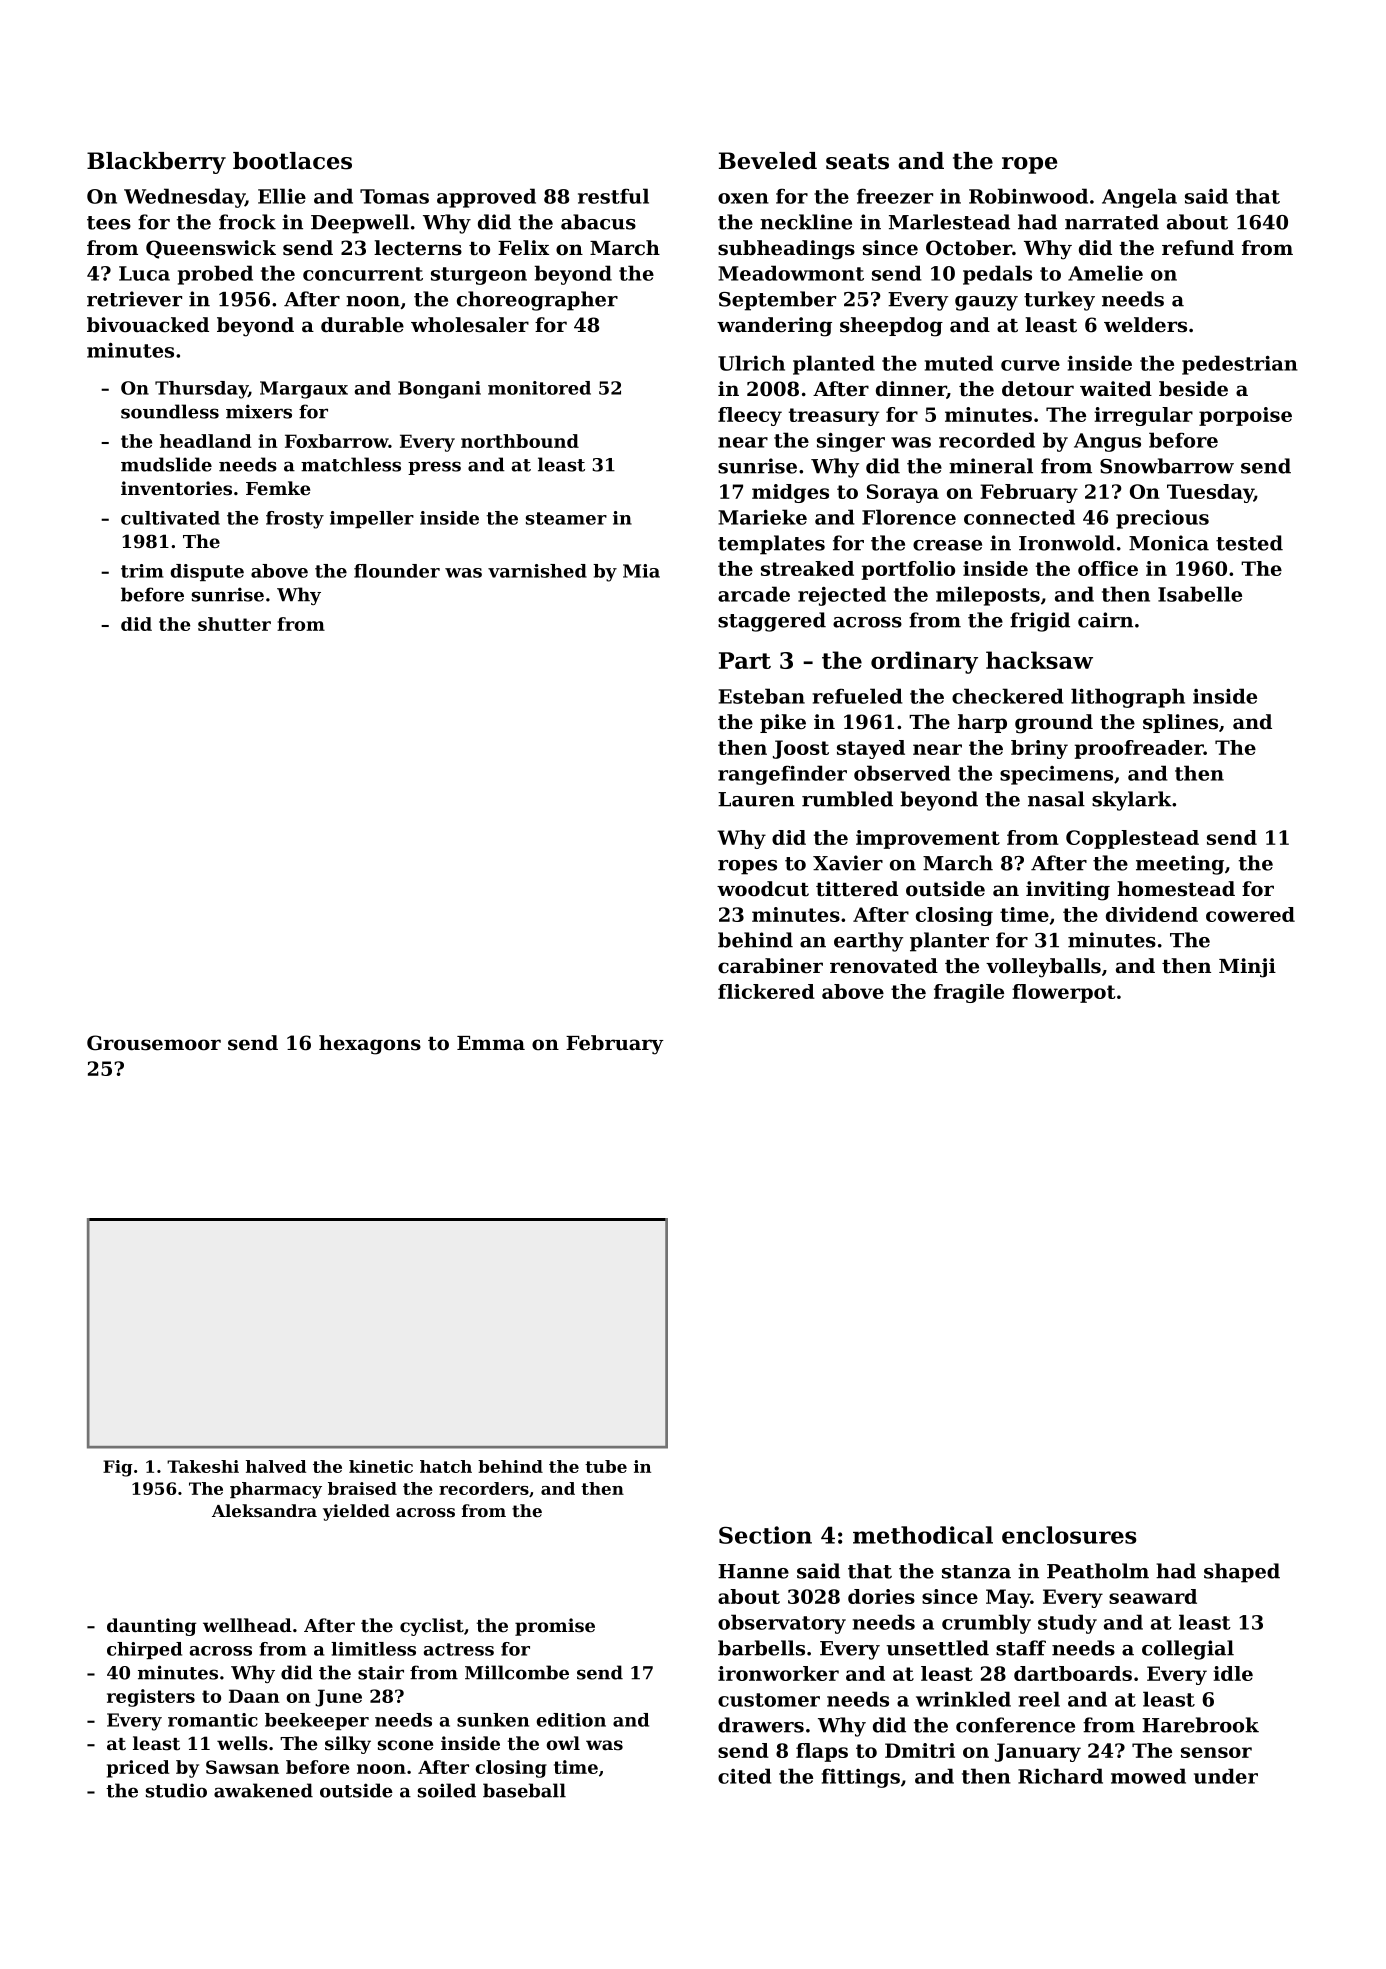 This screenshot has height=1969, width=1386. What do you see at coordinates (1249, 543) in the screenshot?
I see `tested` at bounding box center [1249, 543].
